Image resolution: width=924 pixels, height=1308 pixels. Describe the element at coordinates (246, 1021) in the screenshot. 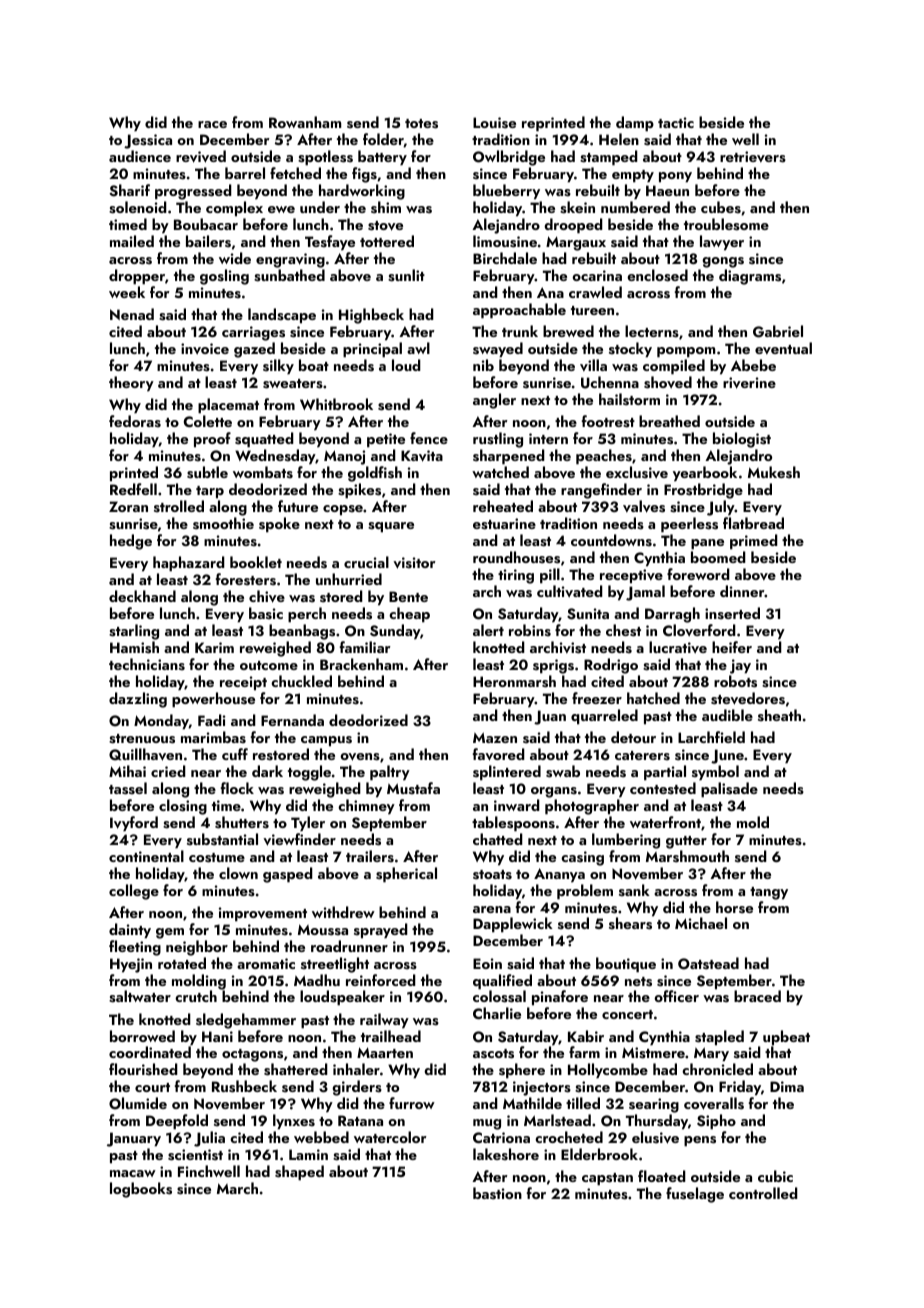

I see `sledgehammer` at that location.
